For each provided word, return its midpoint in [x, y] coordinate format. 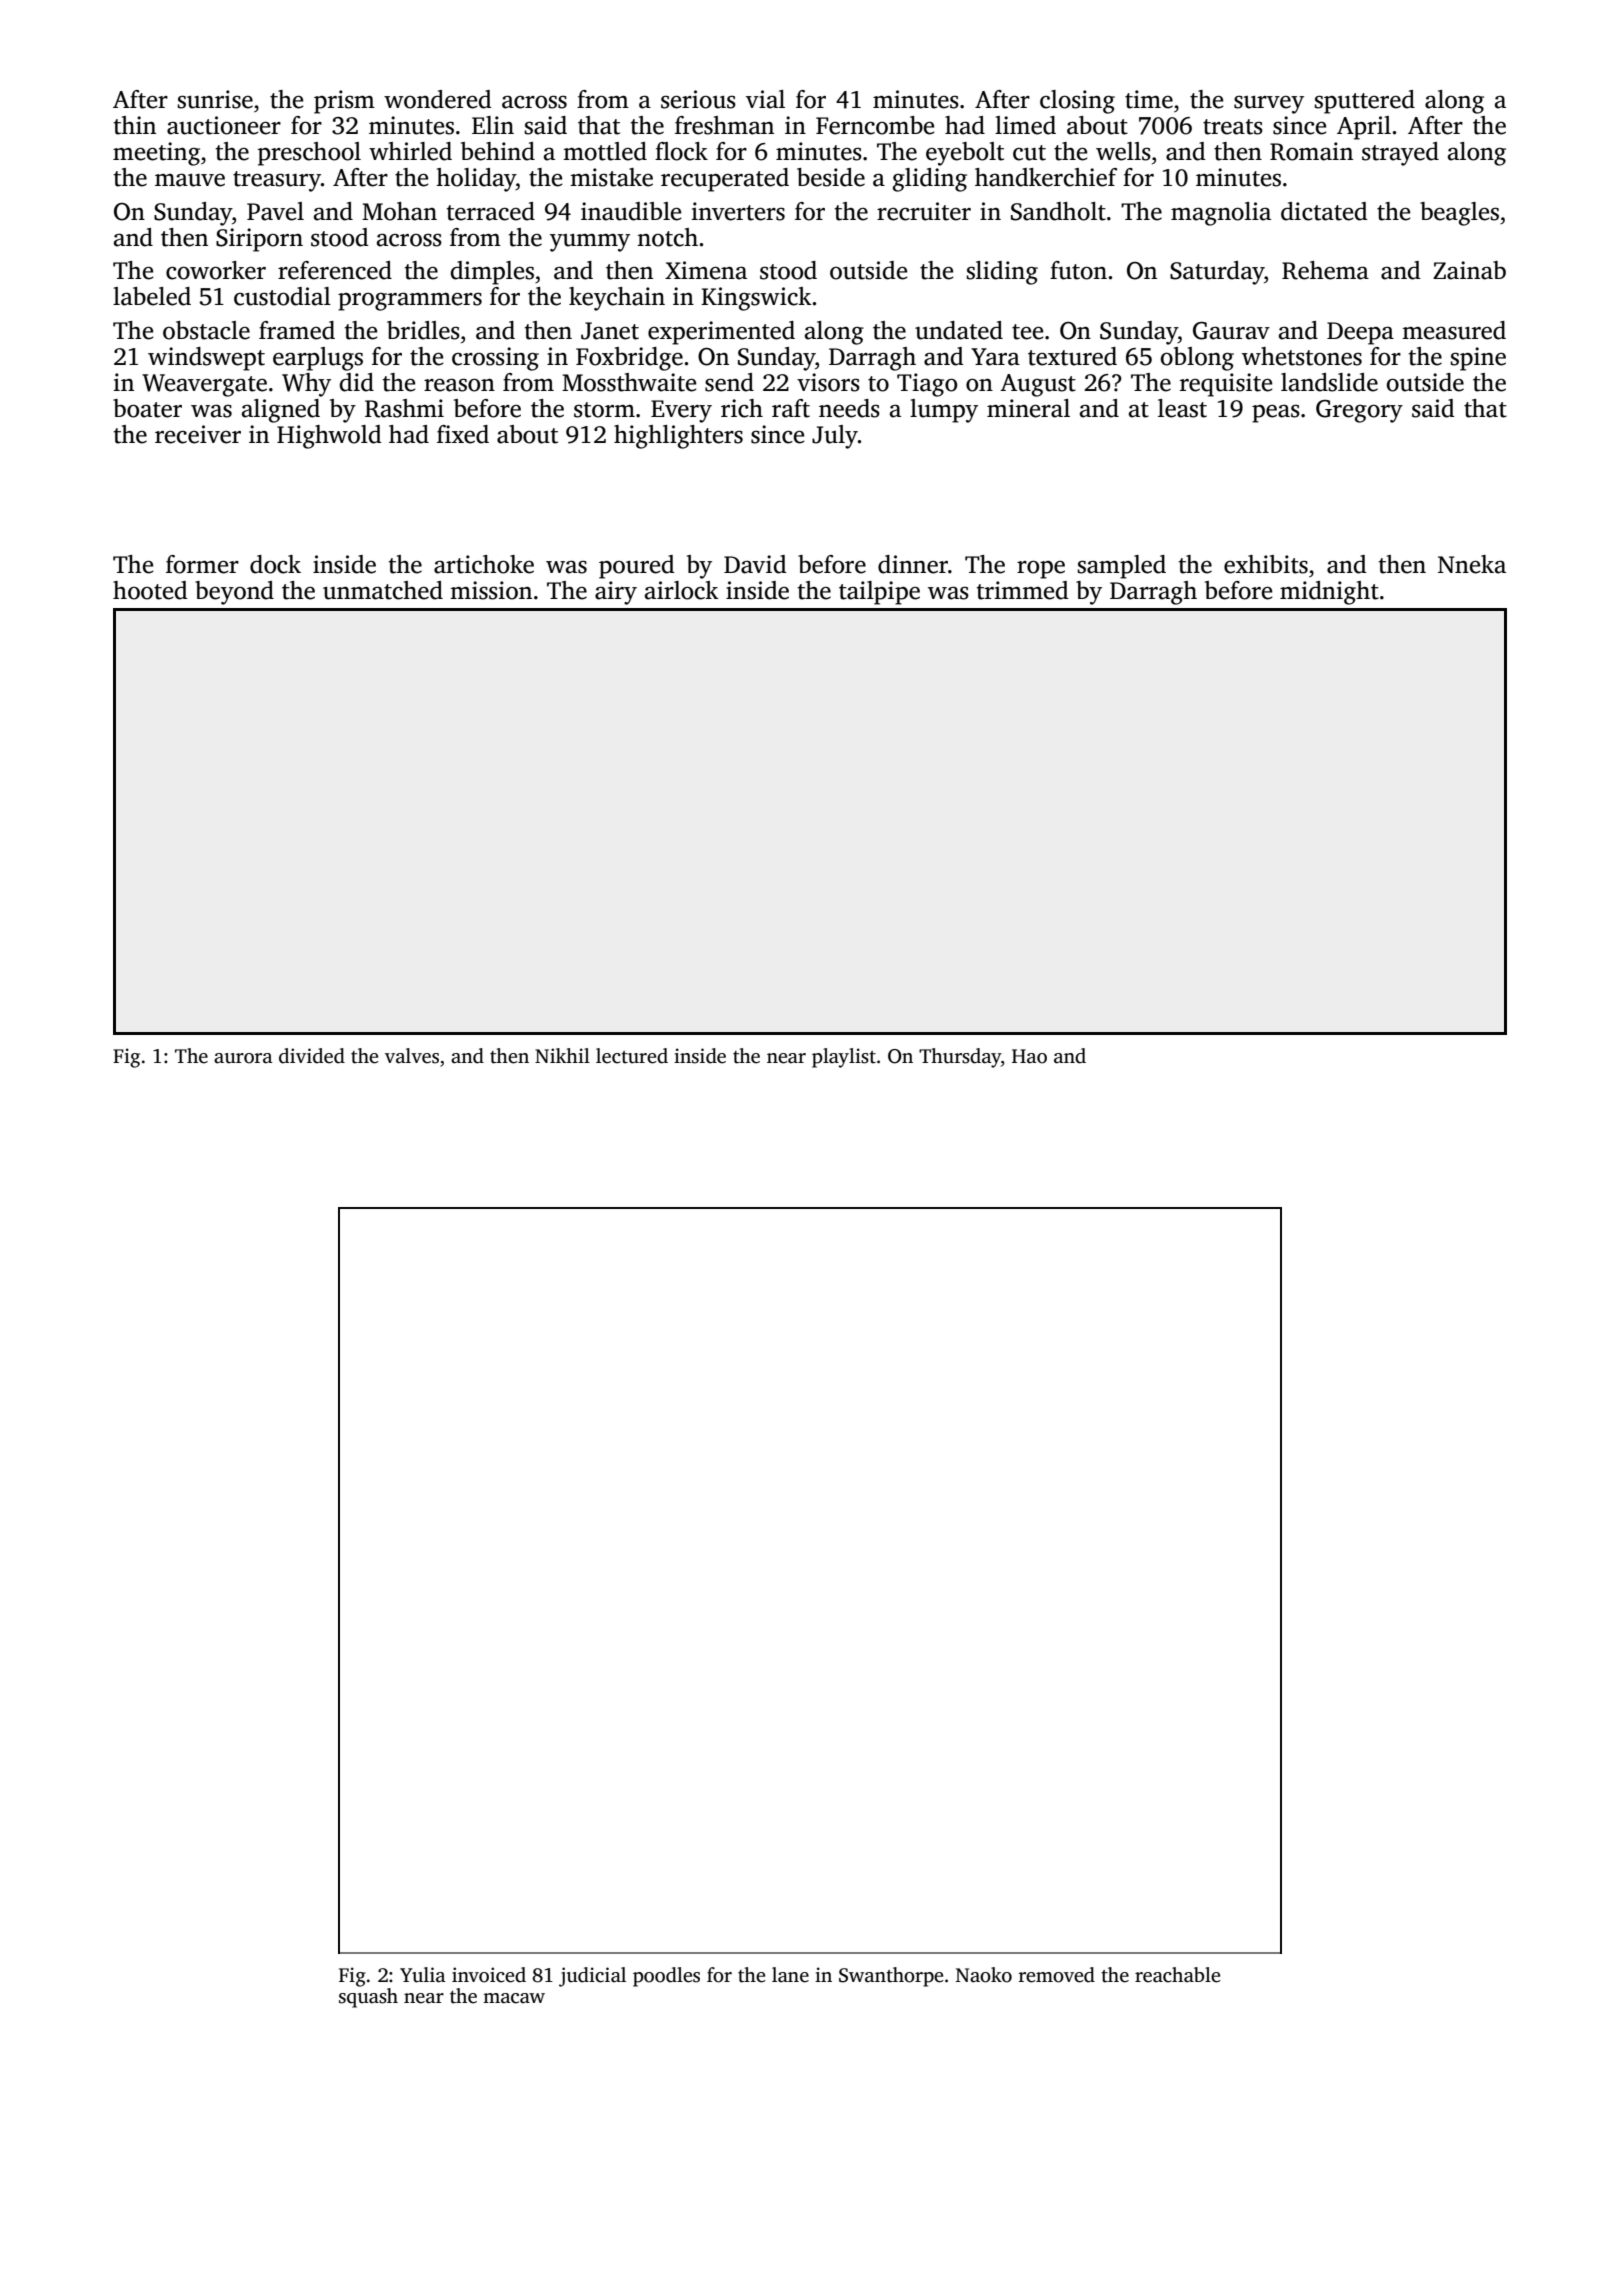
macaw [514, 1998]
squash [368, 1998]
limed [1025, 125]
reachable [1177, 1975]
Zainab [1469, 270]
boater [147, 408]
